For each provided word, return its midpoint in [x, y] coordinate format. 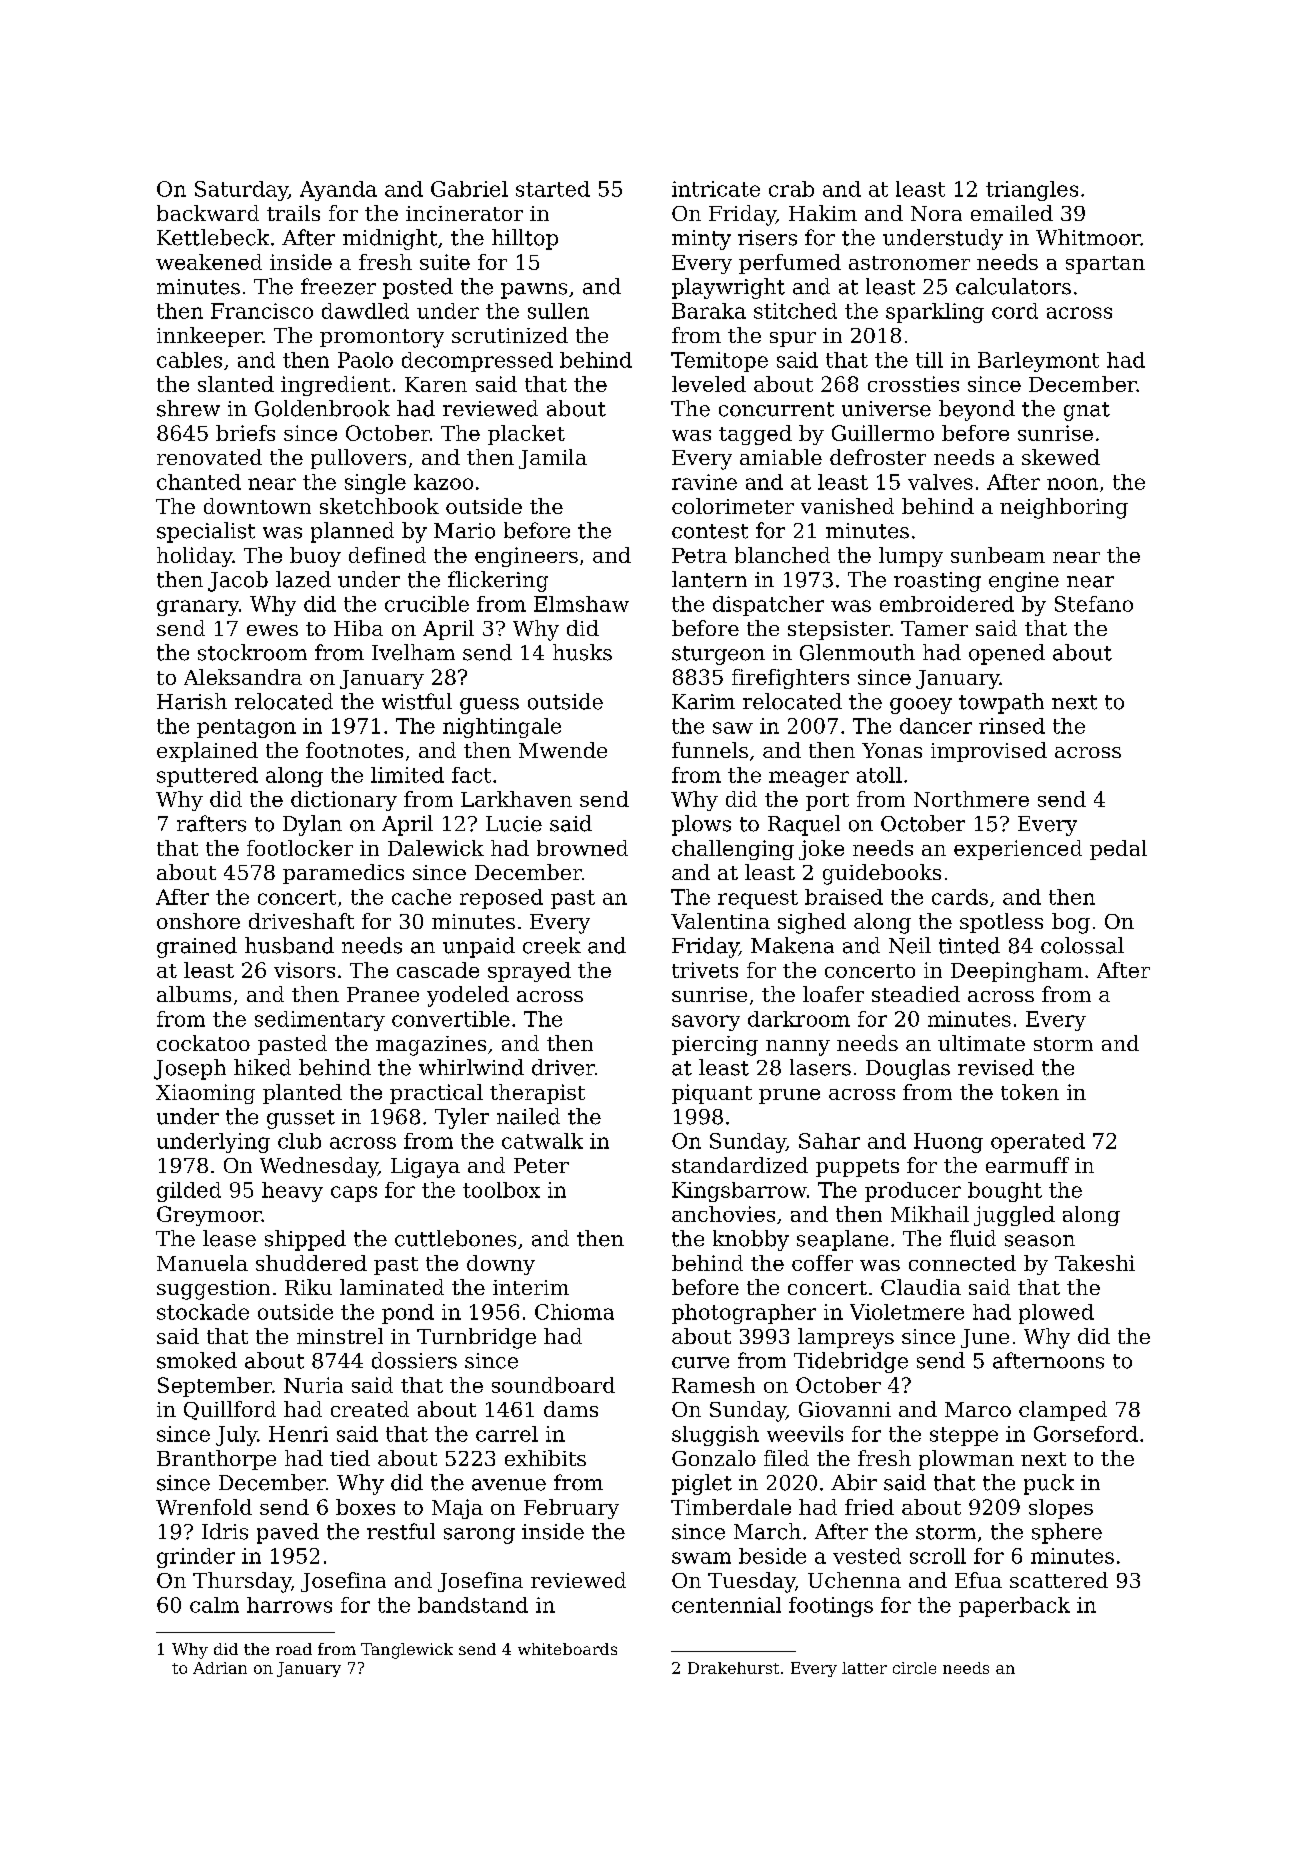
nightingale [502, 728]
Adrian [220, 1668]
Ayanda [338, 191]
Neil [910, 945]
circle [914, 1668]
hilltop [525, 239]
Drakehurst [733, 1668]
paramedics [343, 874]
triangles [1032, 191]
